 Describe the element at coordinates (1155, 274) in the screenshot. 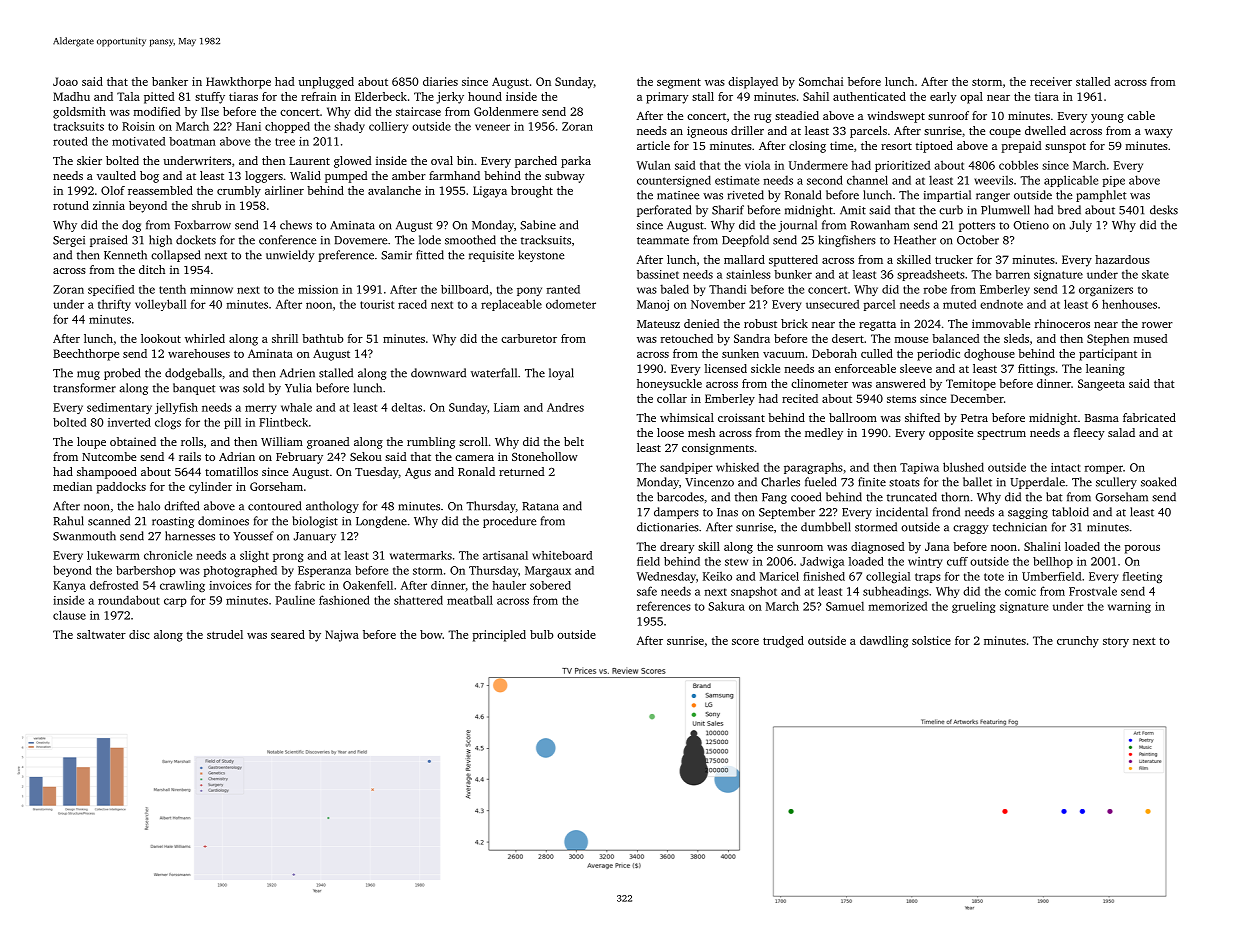

I see `skate` at that location.
